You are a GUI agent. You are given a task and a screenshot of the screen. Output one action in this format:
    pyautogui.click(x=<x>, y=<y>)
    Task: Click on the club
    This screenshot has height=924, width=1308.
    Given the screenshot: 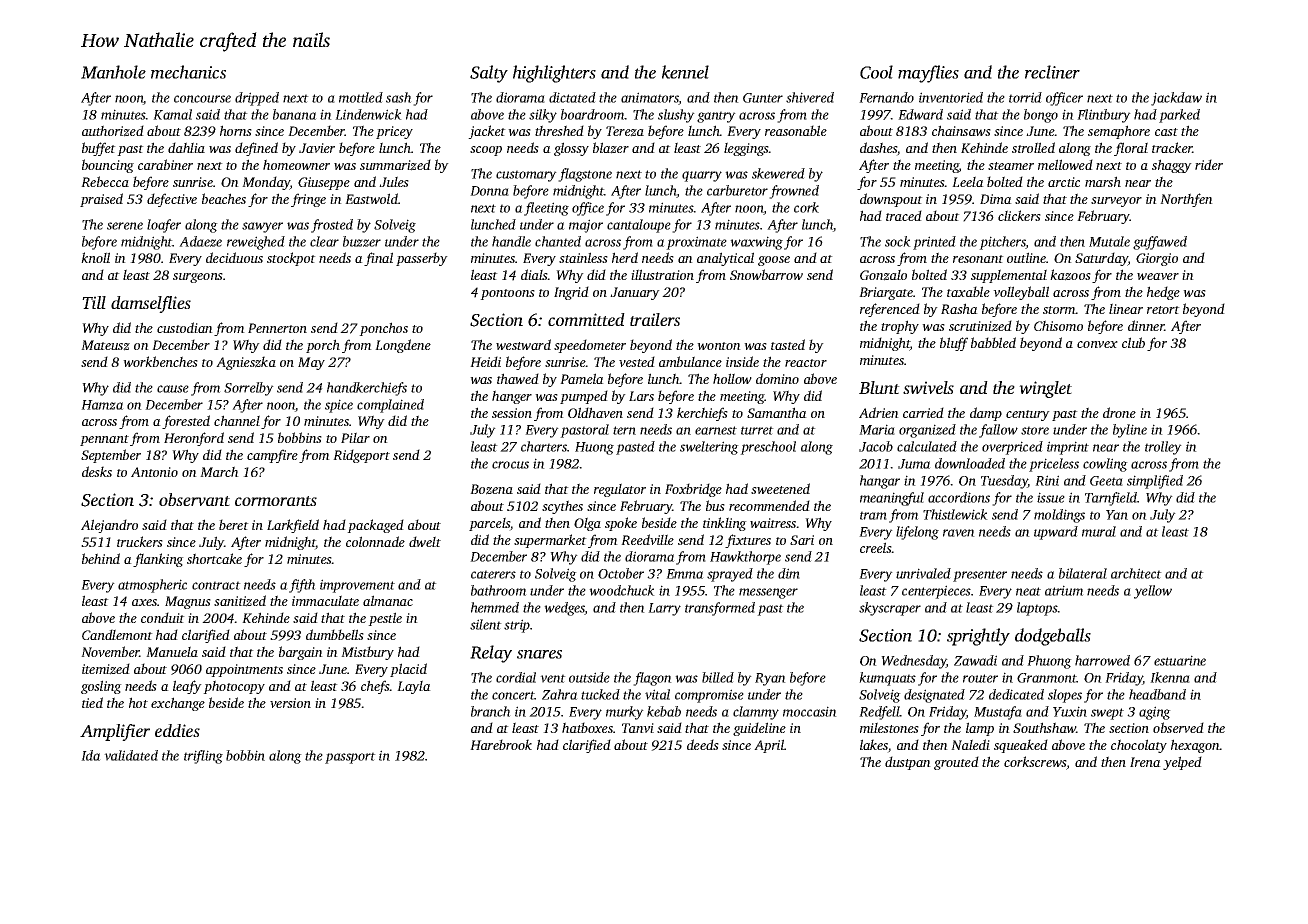 What is the action you would take?
    pyautogui.click(x=1133, y=342)
